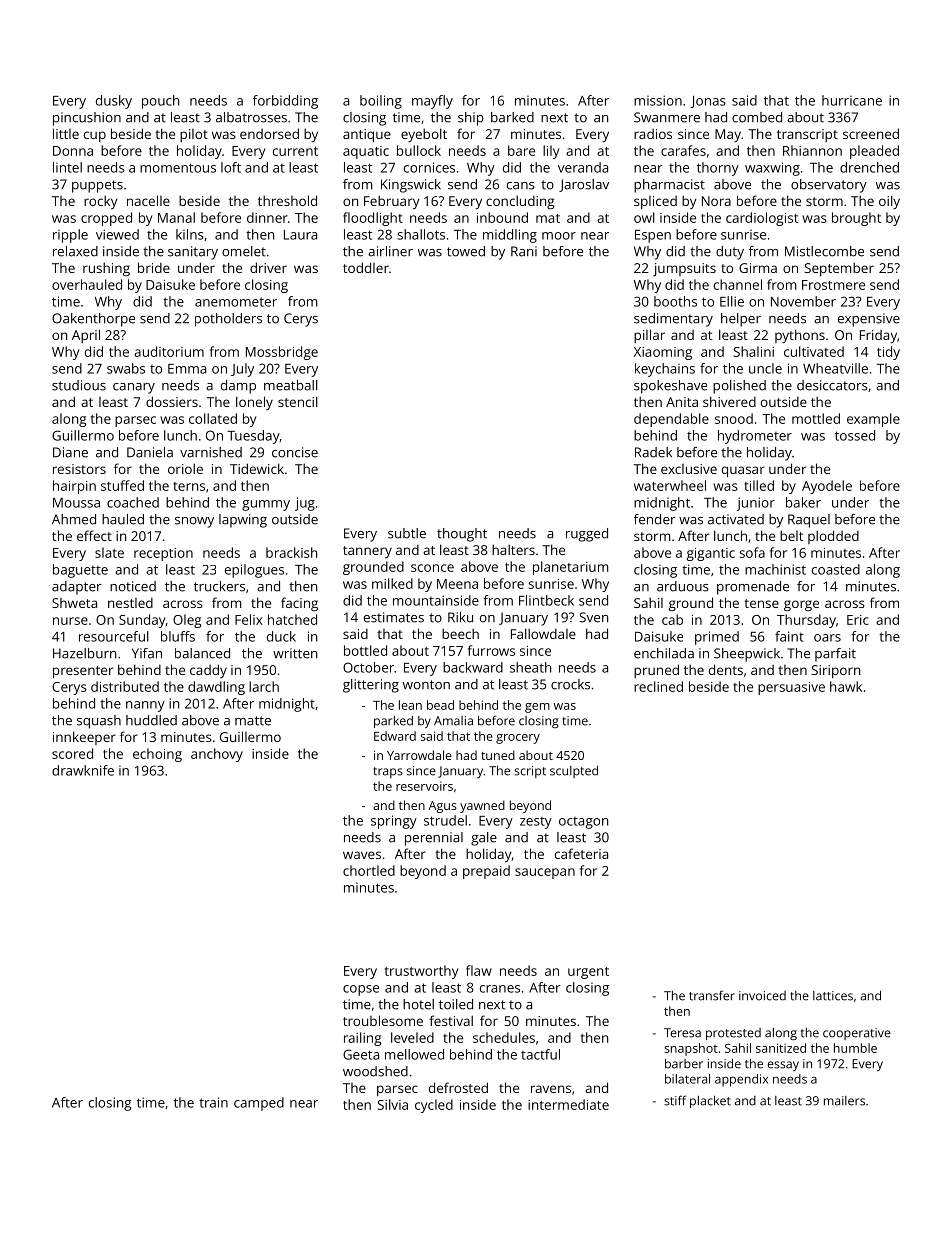  What do you see at coordinates (172, 401) in the screenshot?
I see `dossiers` at bounding box center [172, 401].
